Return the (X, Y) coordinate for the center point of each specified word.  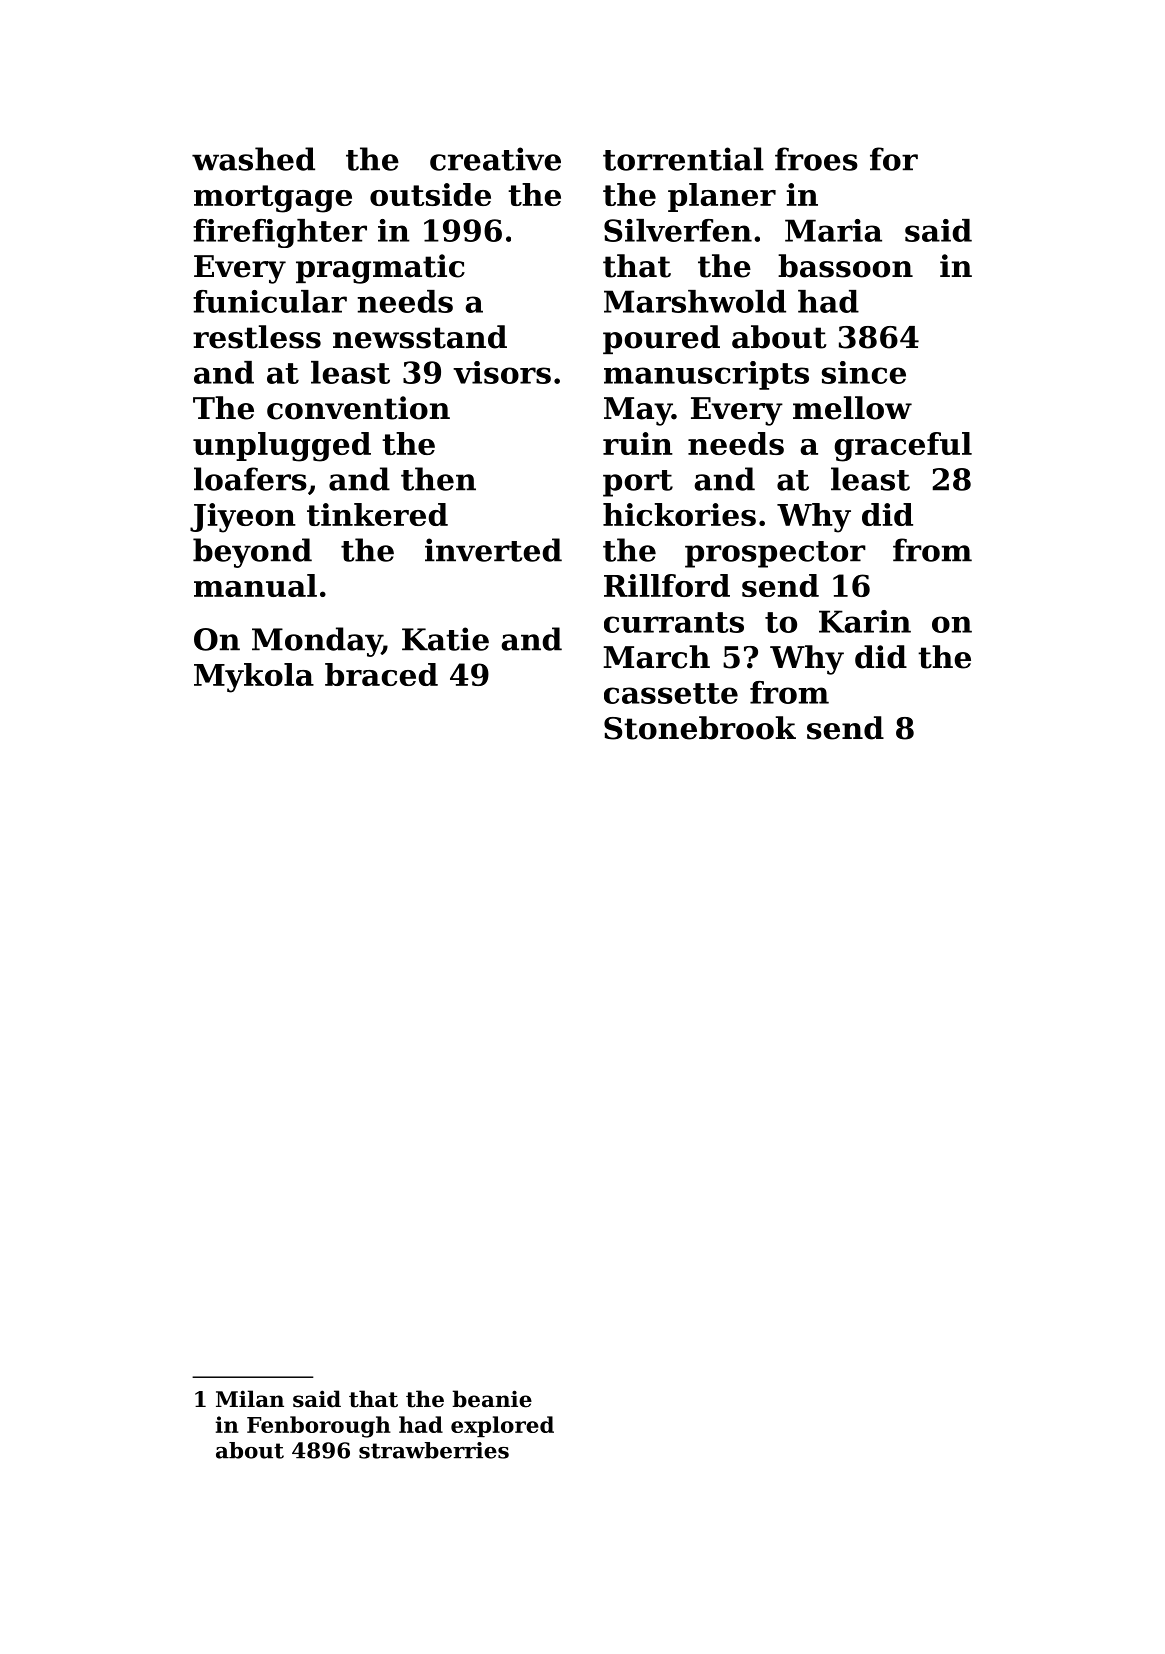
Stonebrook (700, 728)
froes (816, 159)
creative (495, 159)
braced (381, 674)
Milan (250, 1399)
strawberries (434, 1450)
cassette (671, 693)
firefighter (280, 233)
